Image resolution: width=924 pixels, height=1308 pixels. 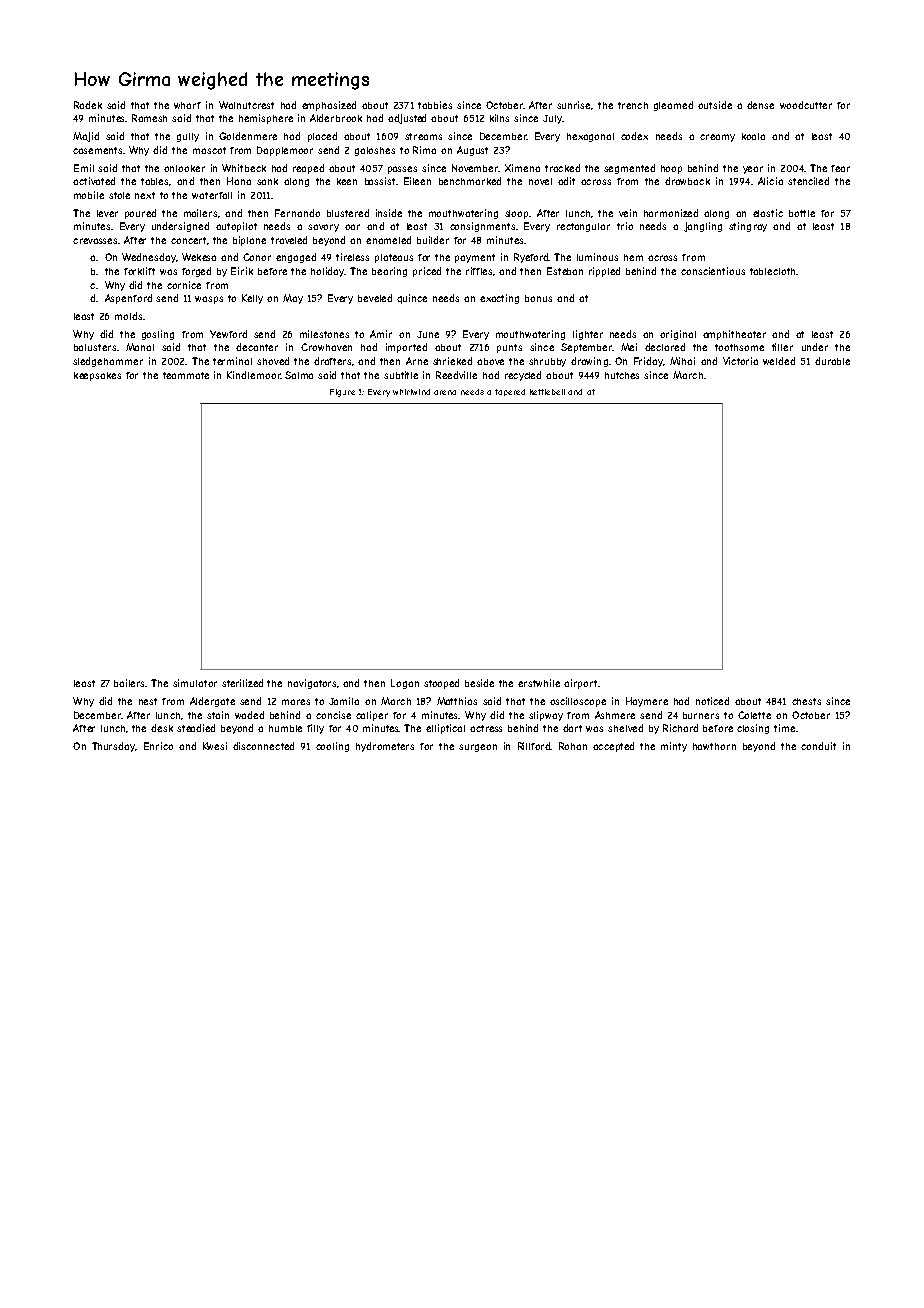 I want to click on bailers, so click(x=130, y=683).
